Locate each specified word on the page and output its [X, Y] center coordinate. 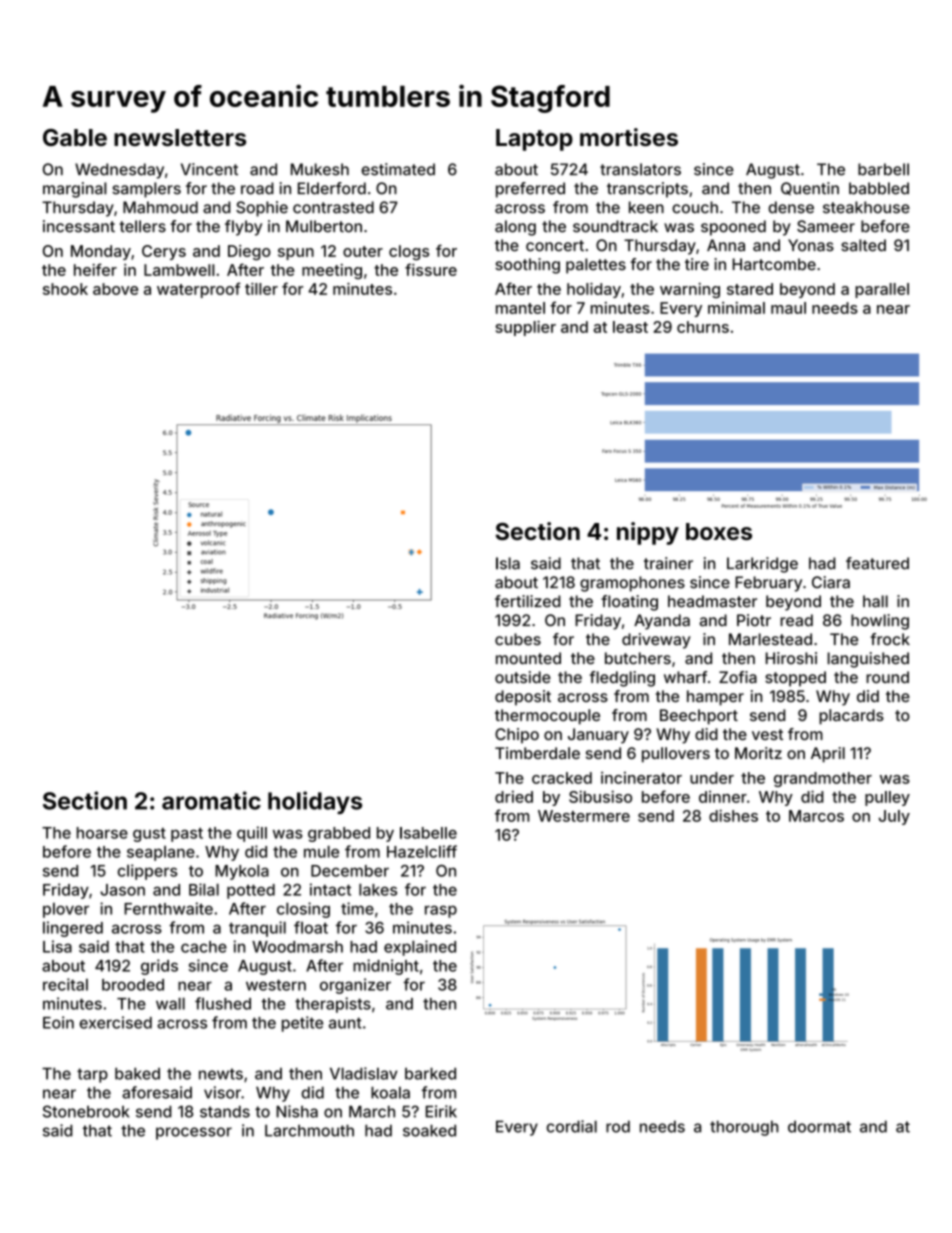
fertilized [528, 601]
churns [703, 327]
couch [695, 207]
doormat [819, 1126]
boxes [719, 531]
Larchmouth [309, 1130]
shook [65, 289]
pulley [887, 798]
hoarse [102, 833]
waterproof [199, 290]
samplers [146, 190]
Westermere [584, 816]
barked [430, 1074]
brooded [133, 985]
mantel [520, 308]
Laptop [534, 140]
